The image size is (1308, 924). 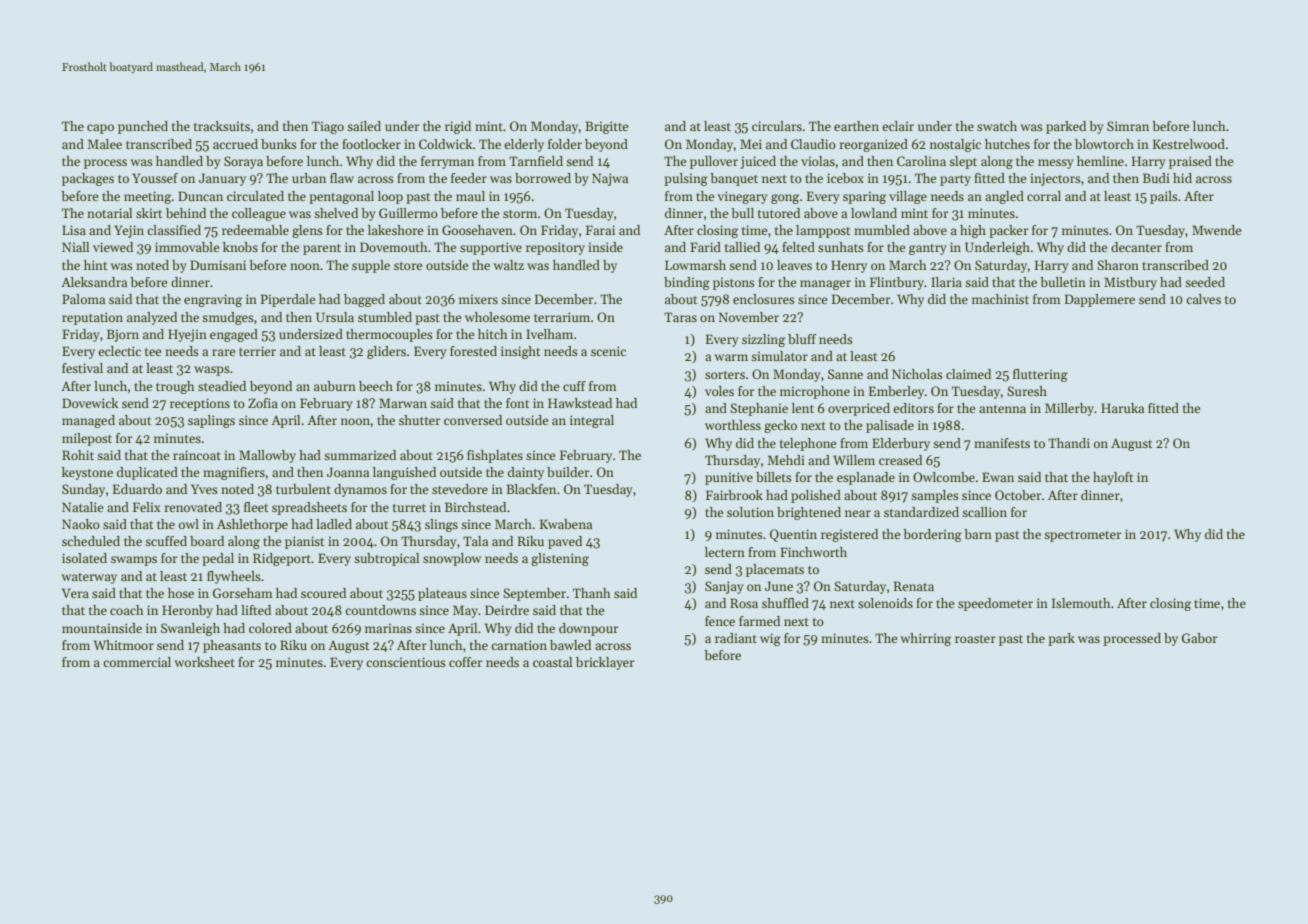 What do you see at coordinates (605, 663) in the page?
I see `bricklayer` at bounding box center [605, 663].
